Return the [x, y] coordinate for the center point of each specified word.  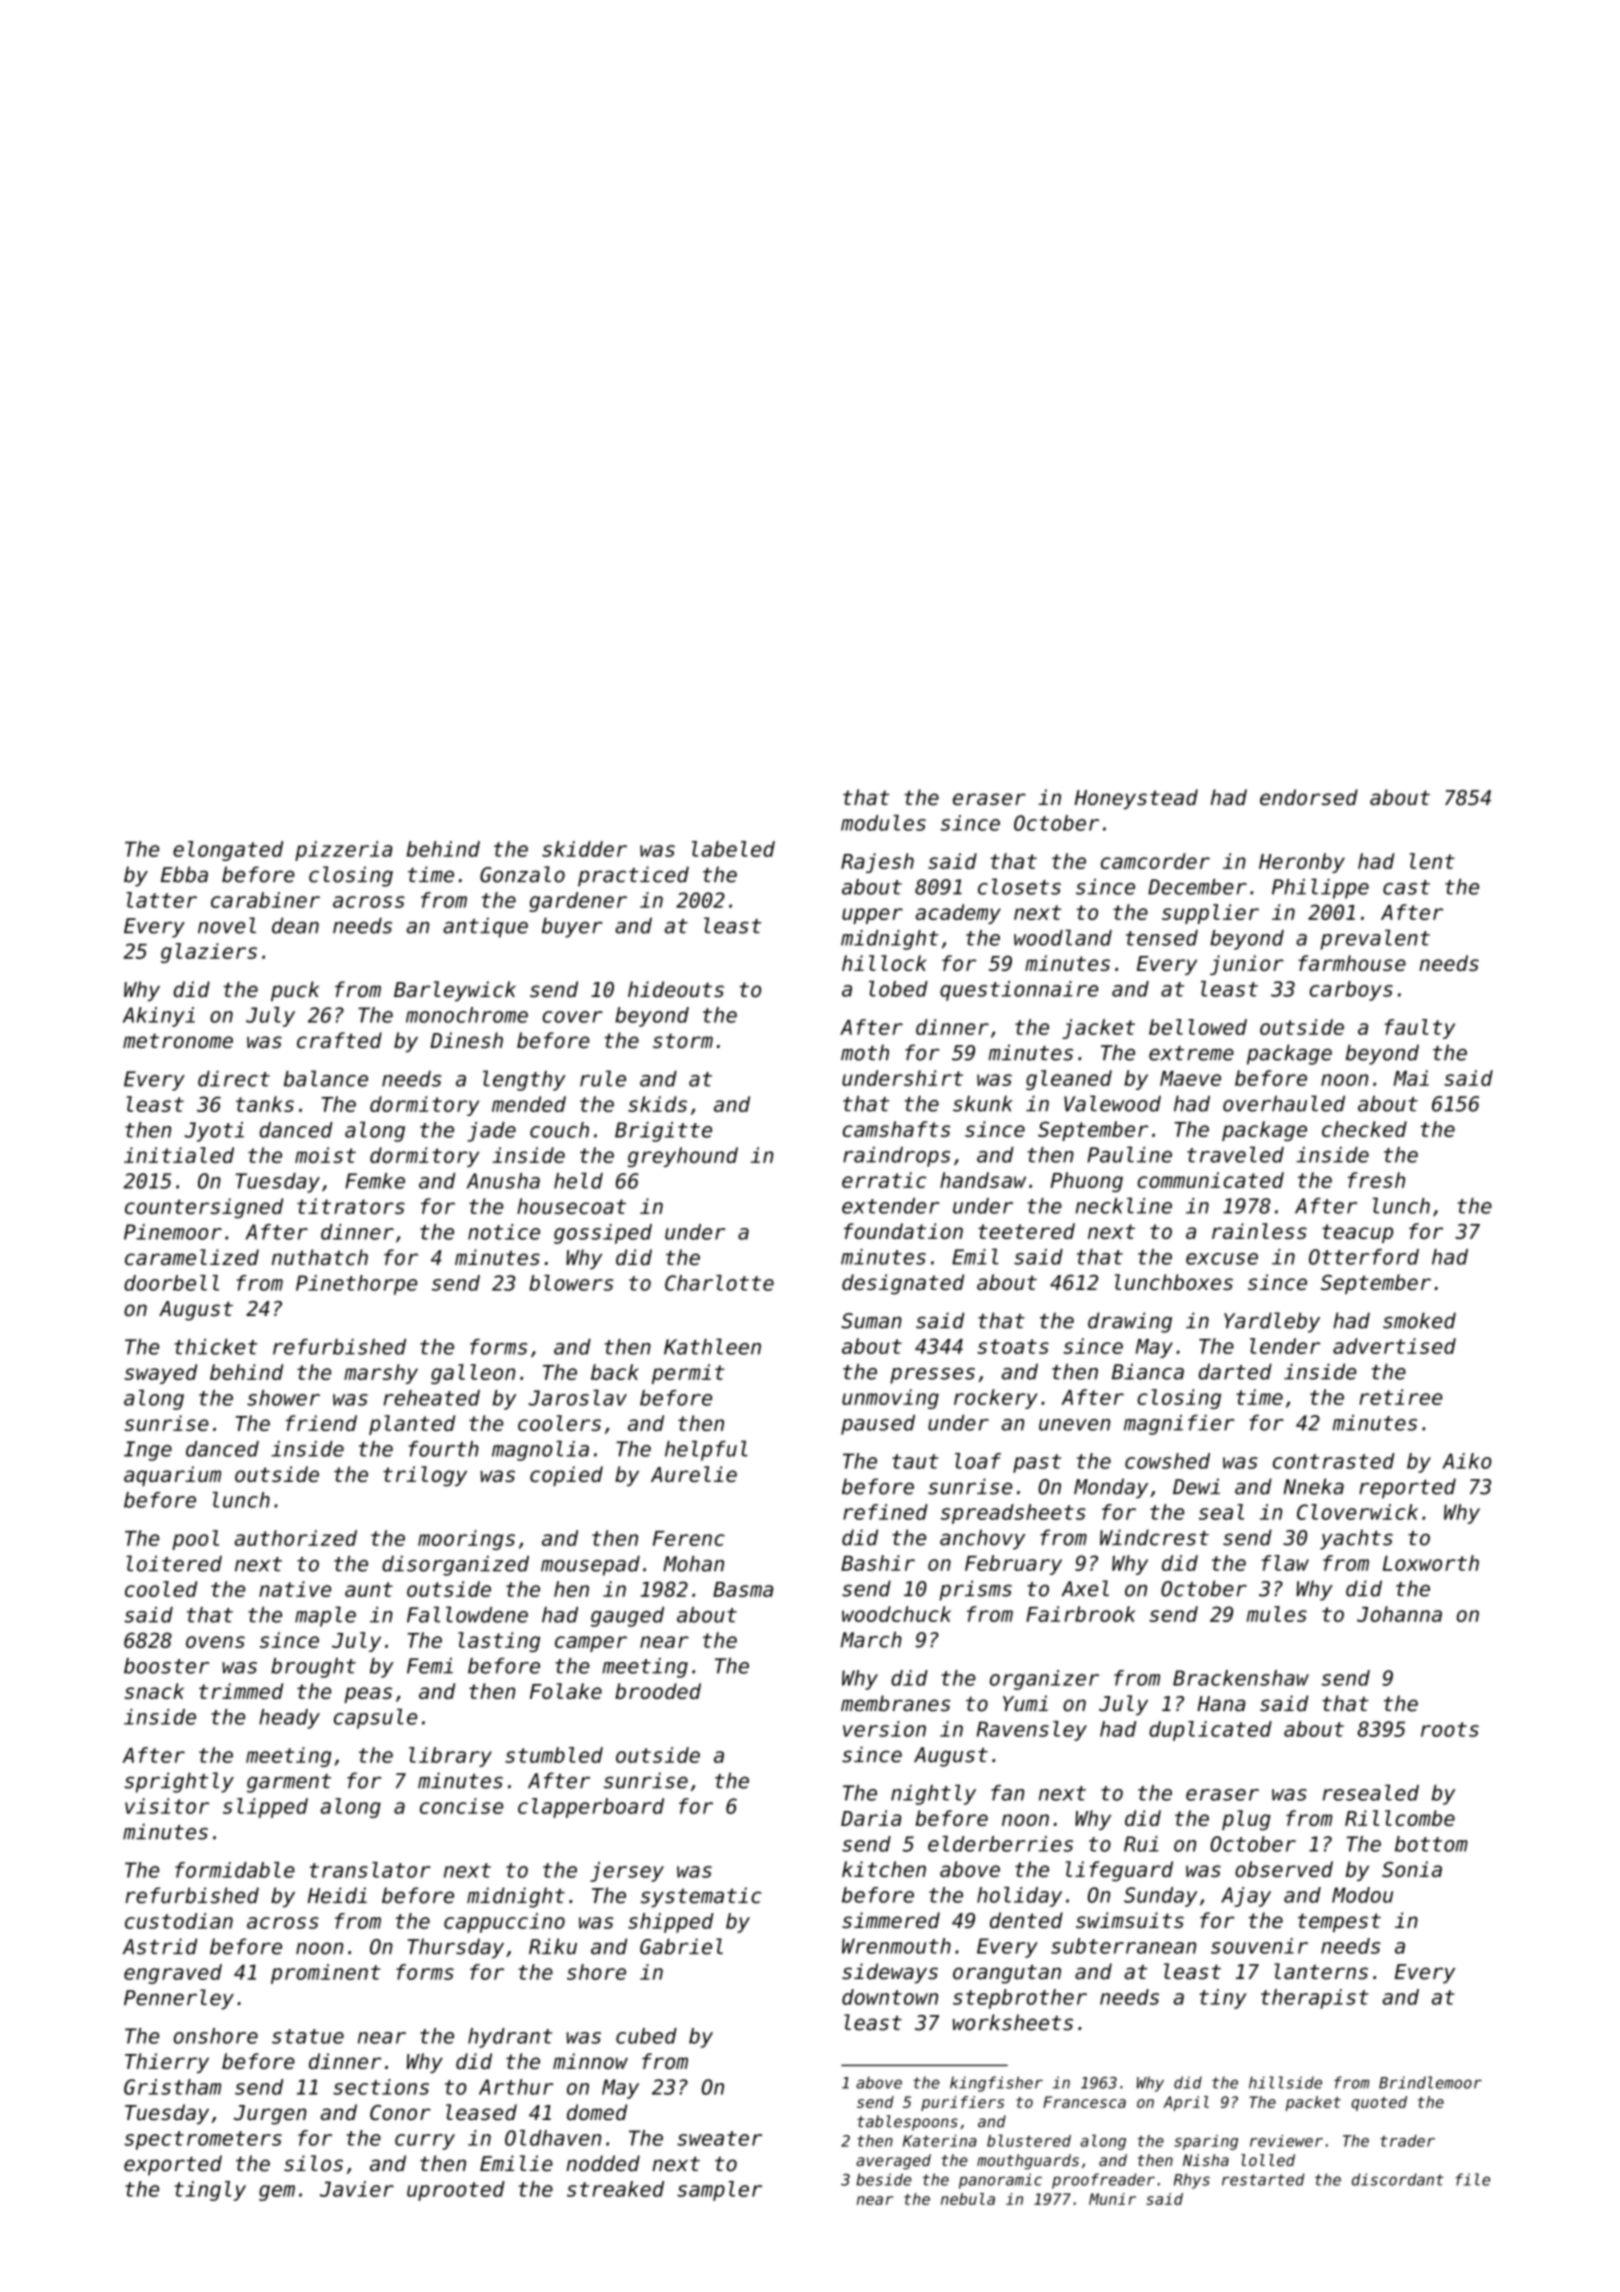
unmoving [890, 1399]
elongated [228, 851]
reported [1407, 1488]
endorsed [1309, 797]
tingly [210, 2191]
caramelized [192, 1257]
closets [1019, 886]
